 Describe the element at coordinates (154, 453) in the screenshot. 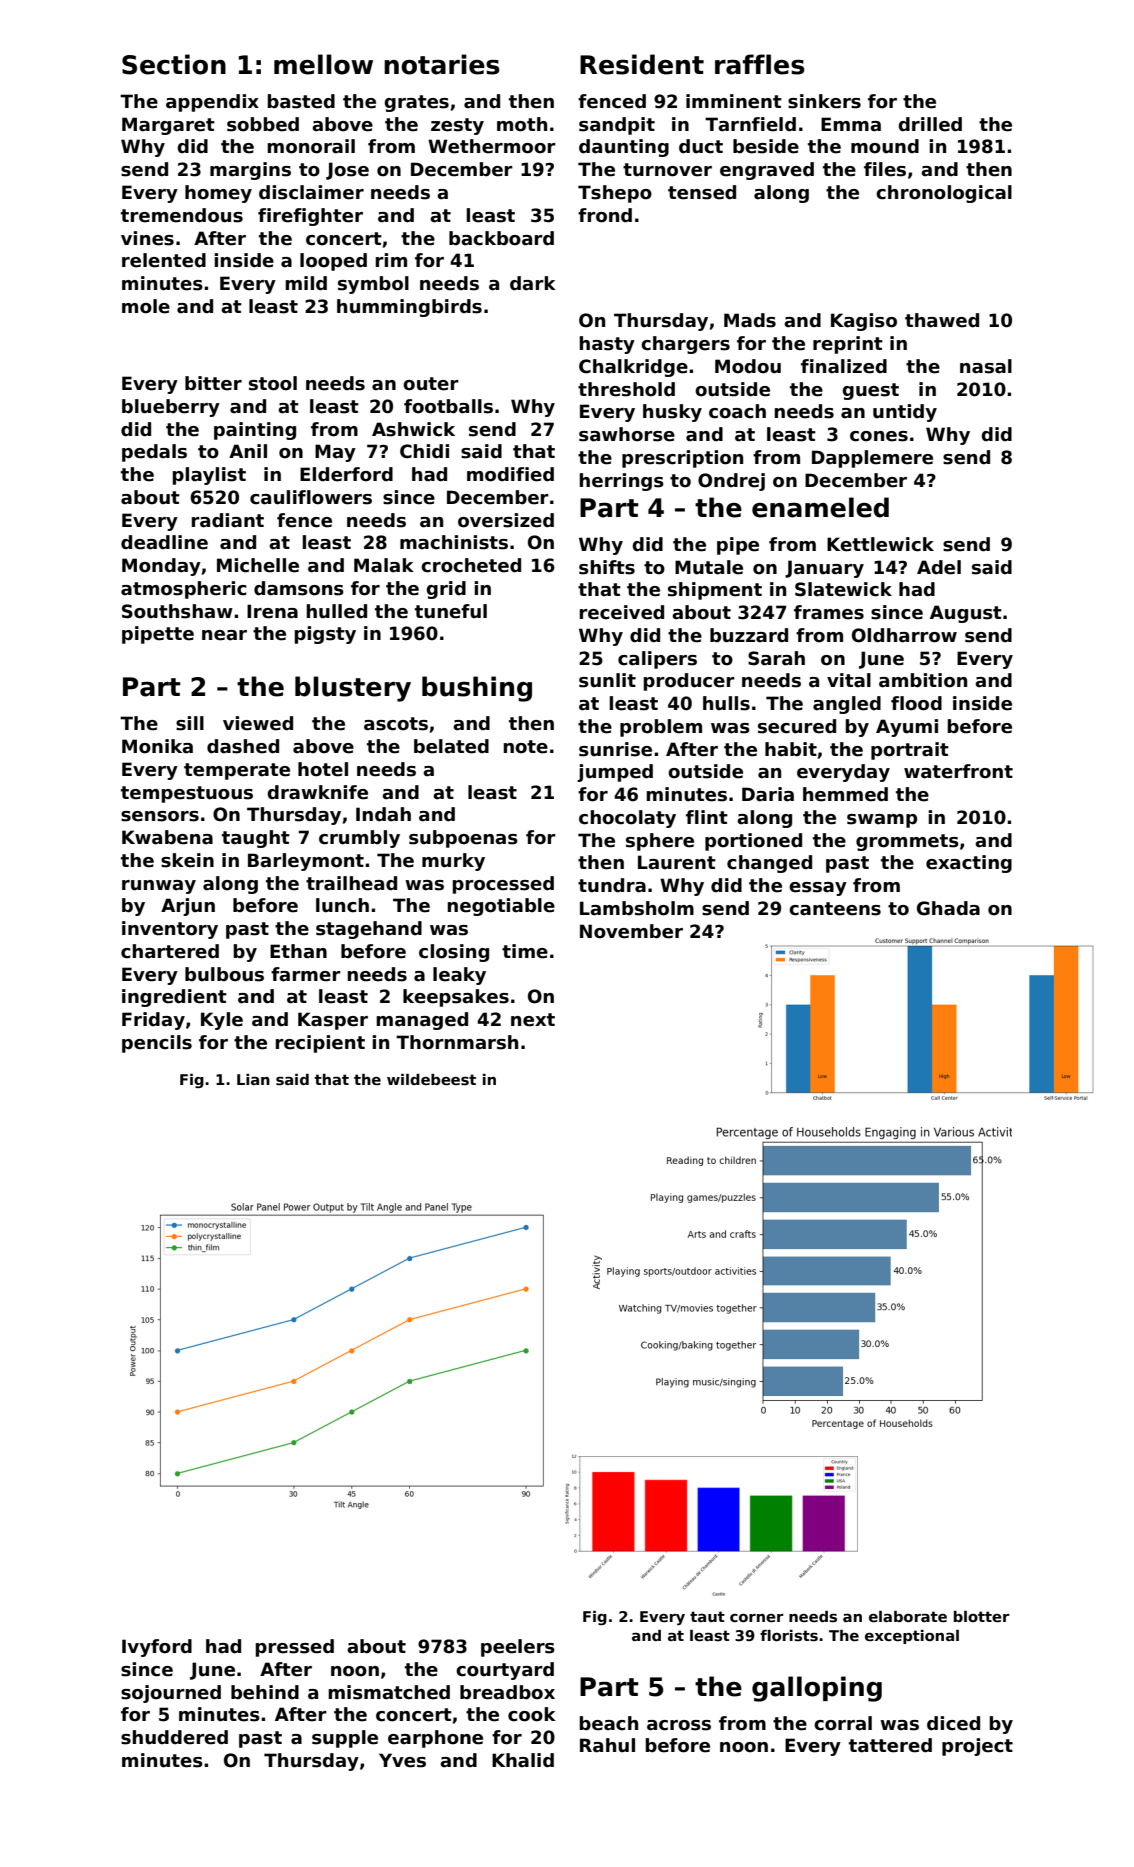

I see `pedals` at that location.
